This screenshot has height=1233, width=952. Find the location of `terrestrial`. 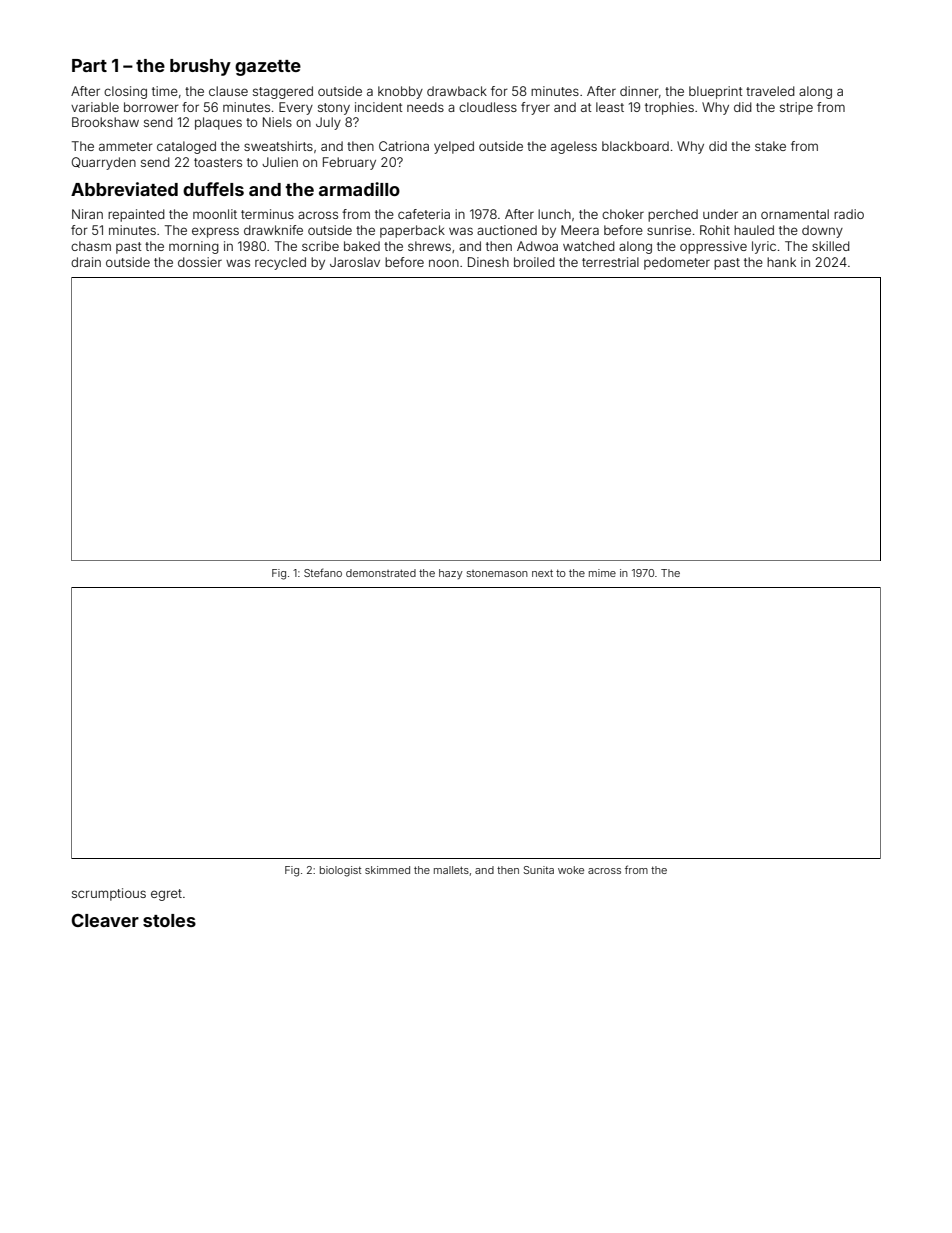

terrestrial is located at coordinates (610, 262).
